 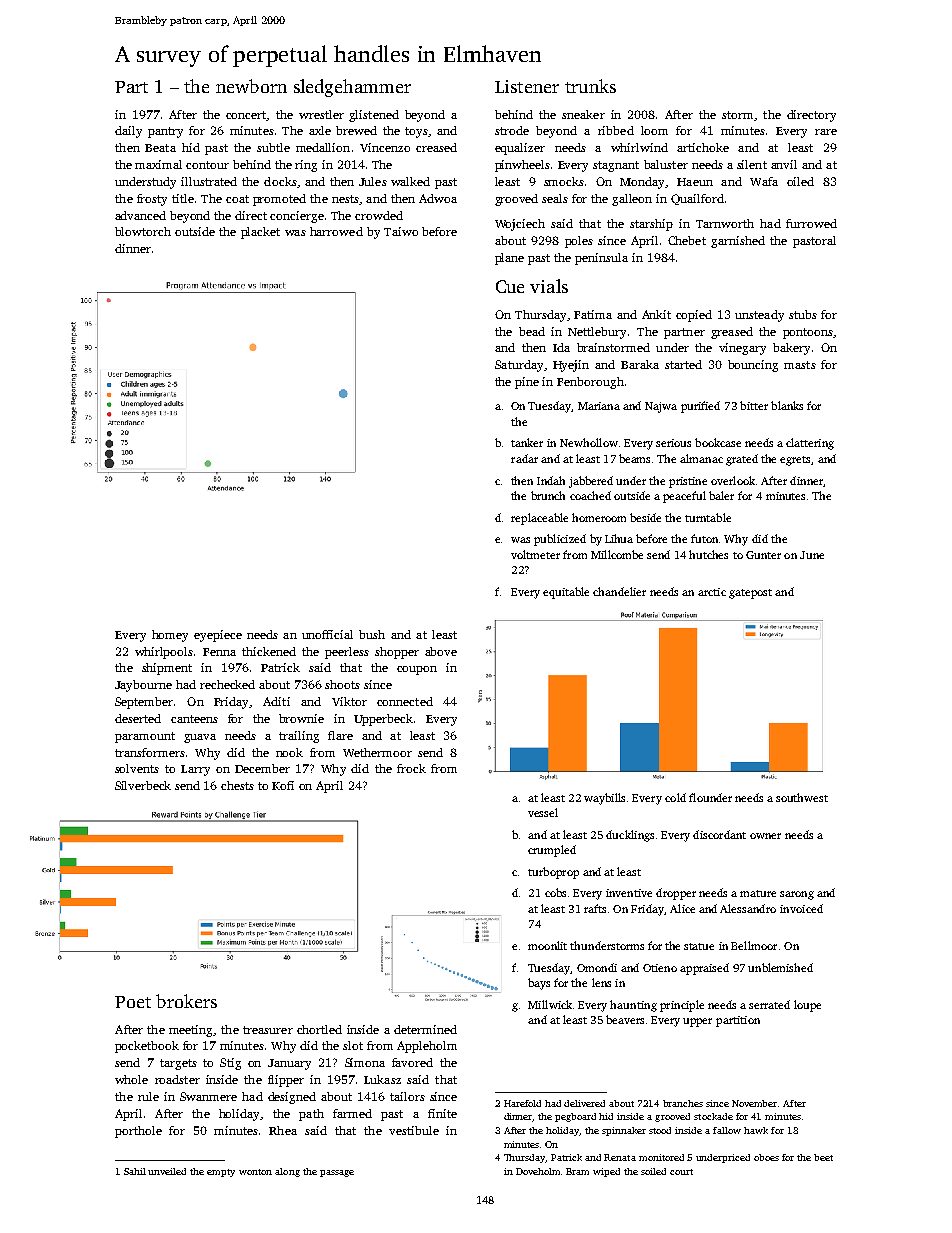 I want to click on court, so click(x=681, y=1172).
